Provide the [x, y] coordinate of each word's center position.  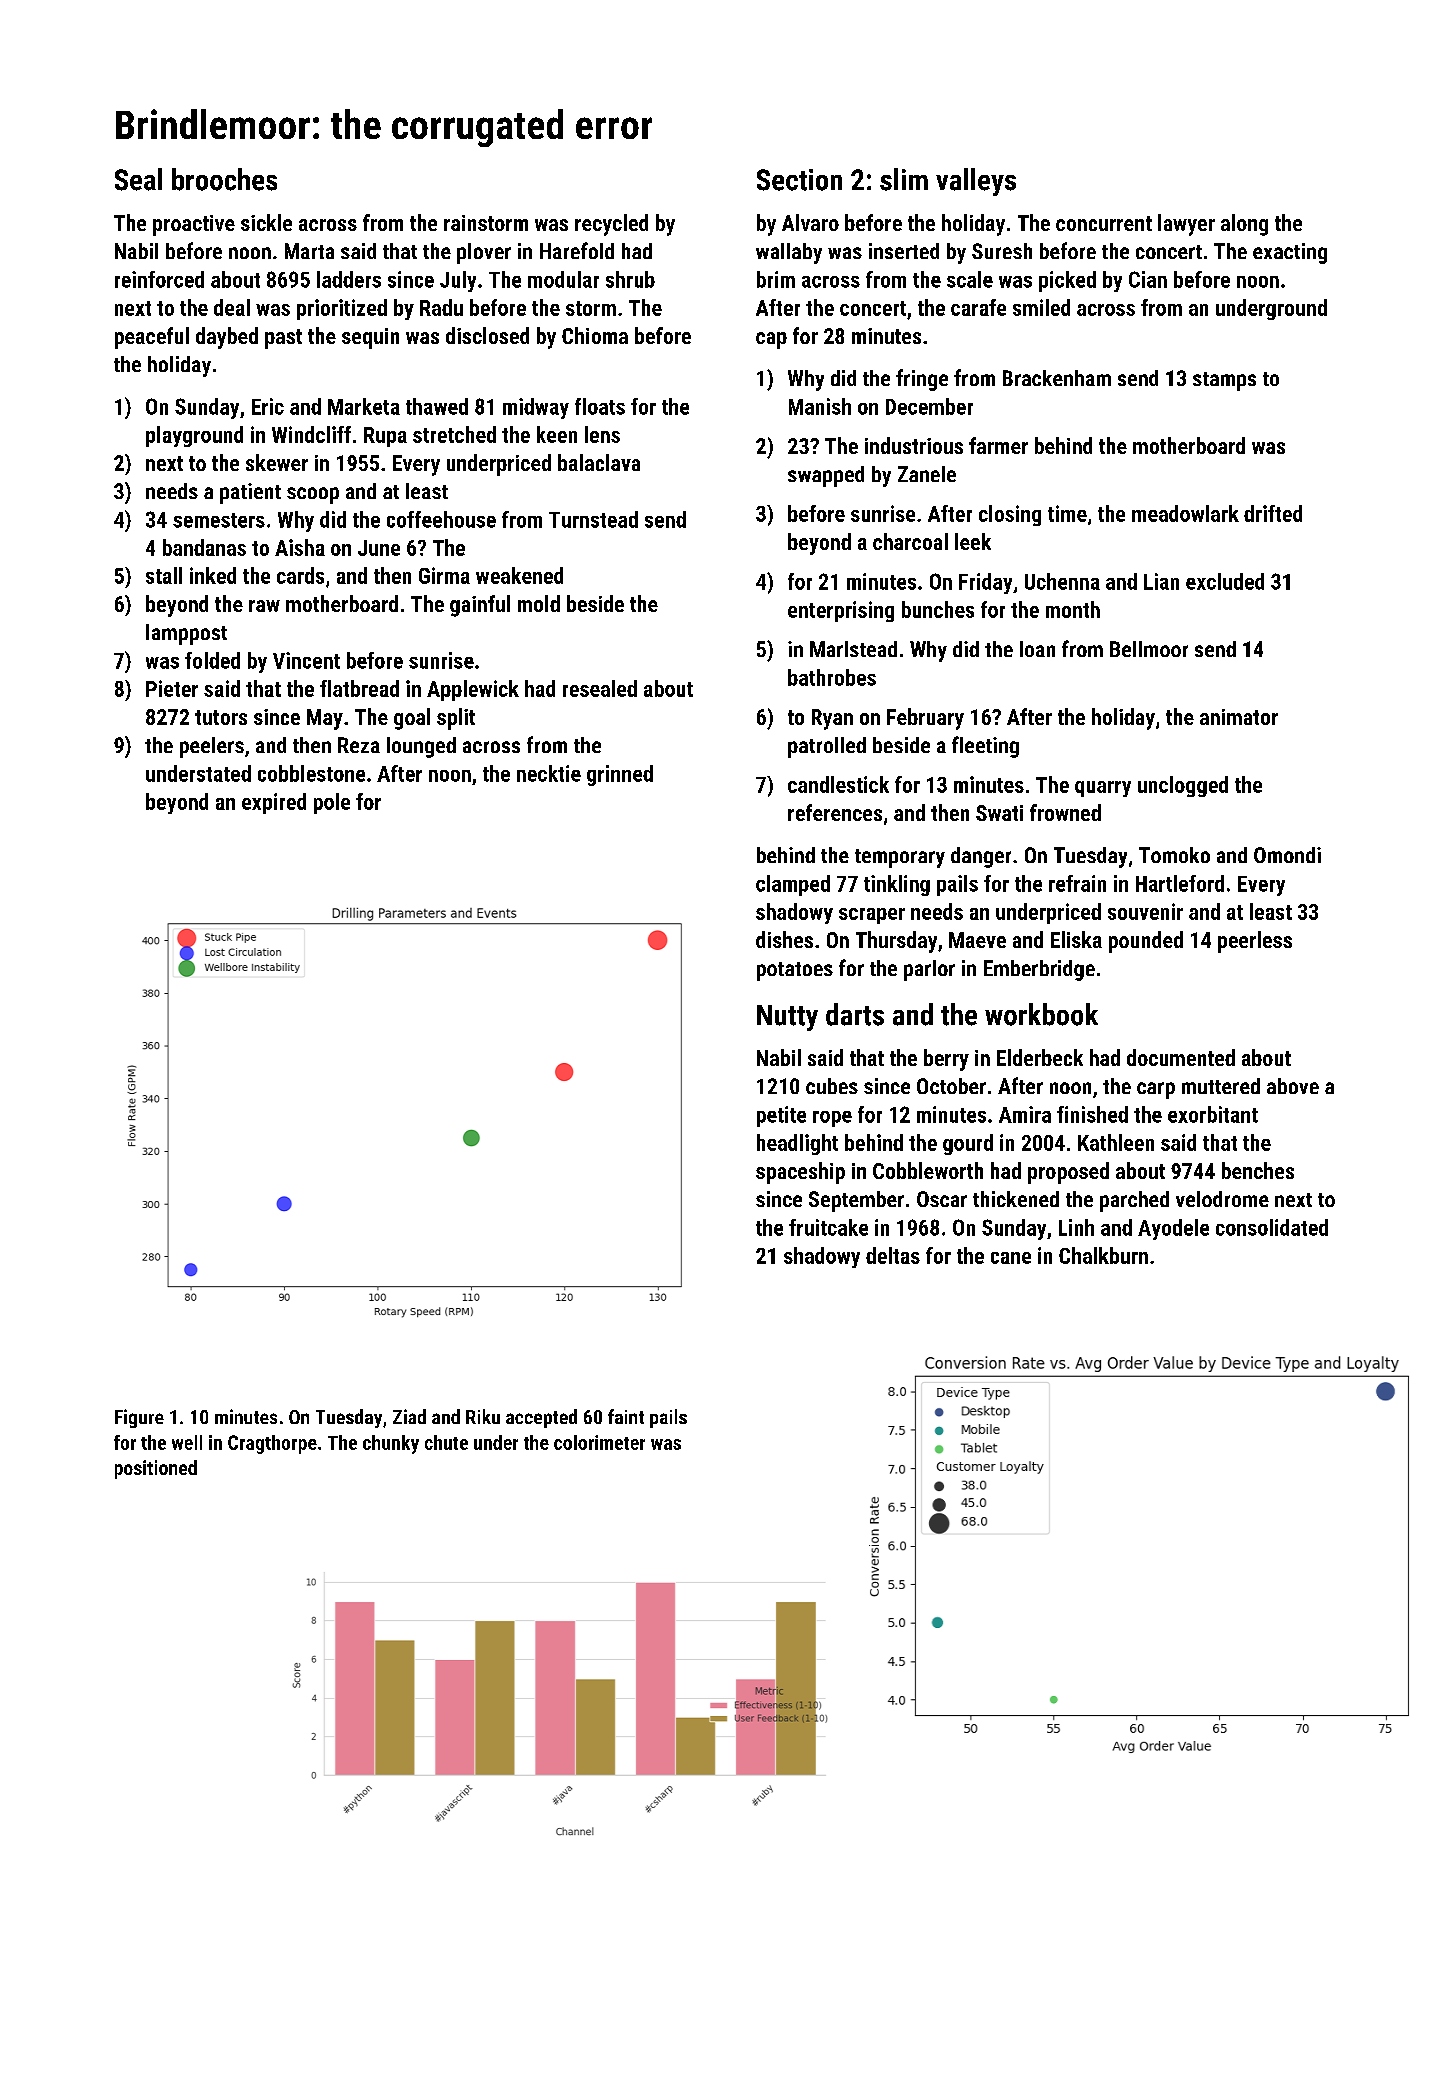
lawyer [1186, 225]
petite [781, 1116]
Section [799, 180]
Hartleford [1180, 883]
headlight [797, 1144]
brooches [224, 179]
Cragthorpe [272, 1444]
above [1293, 1086]
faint [626, 1416]
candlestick [838, 784]
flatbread [359, 688]
